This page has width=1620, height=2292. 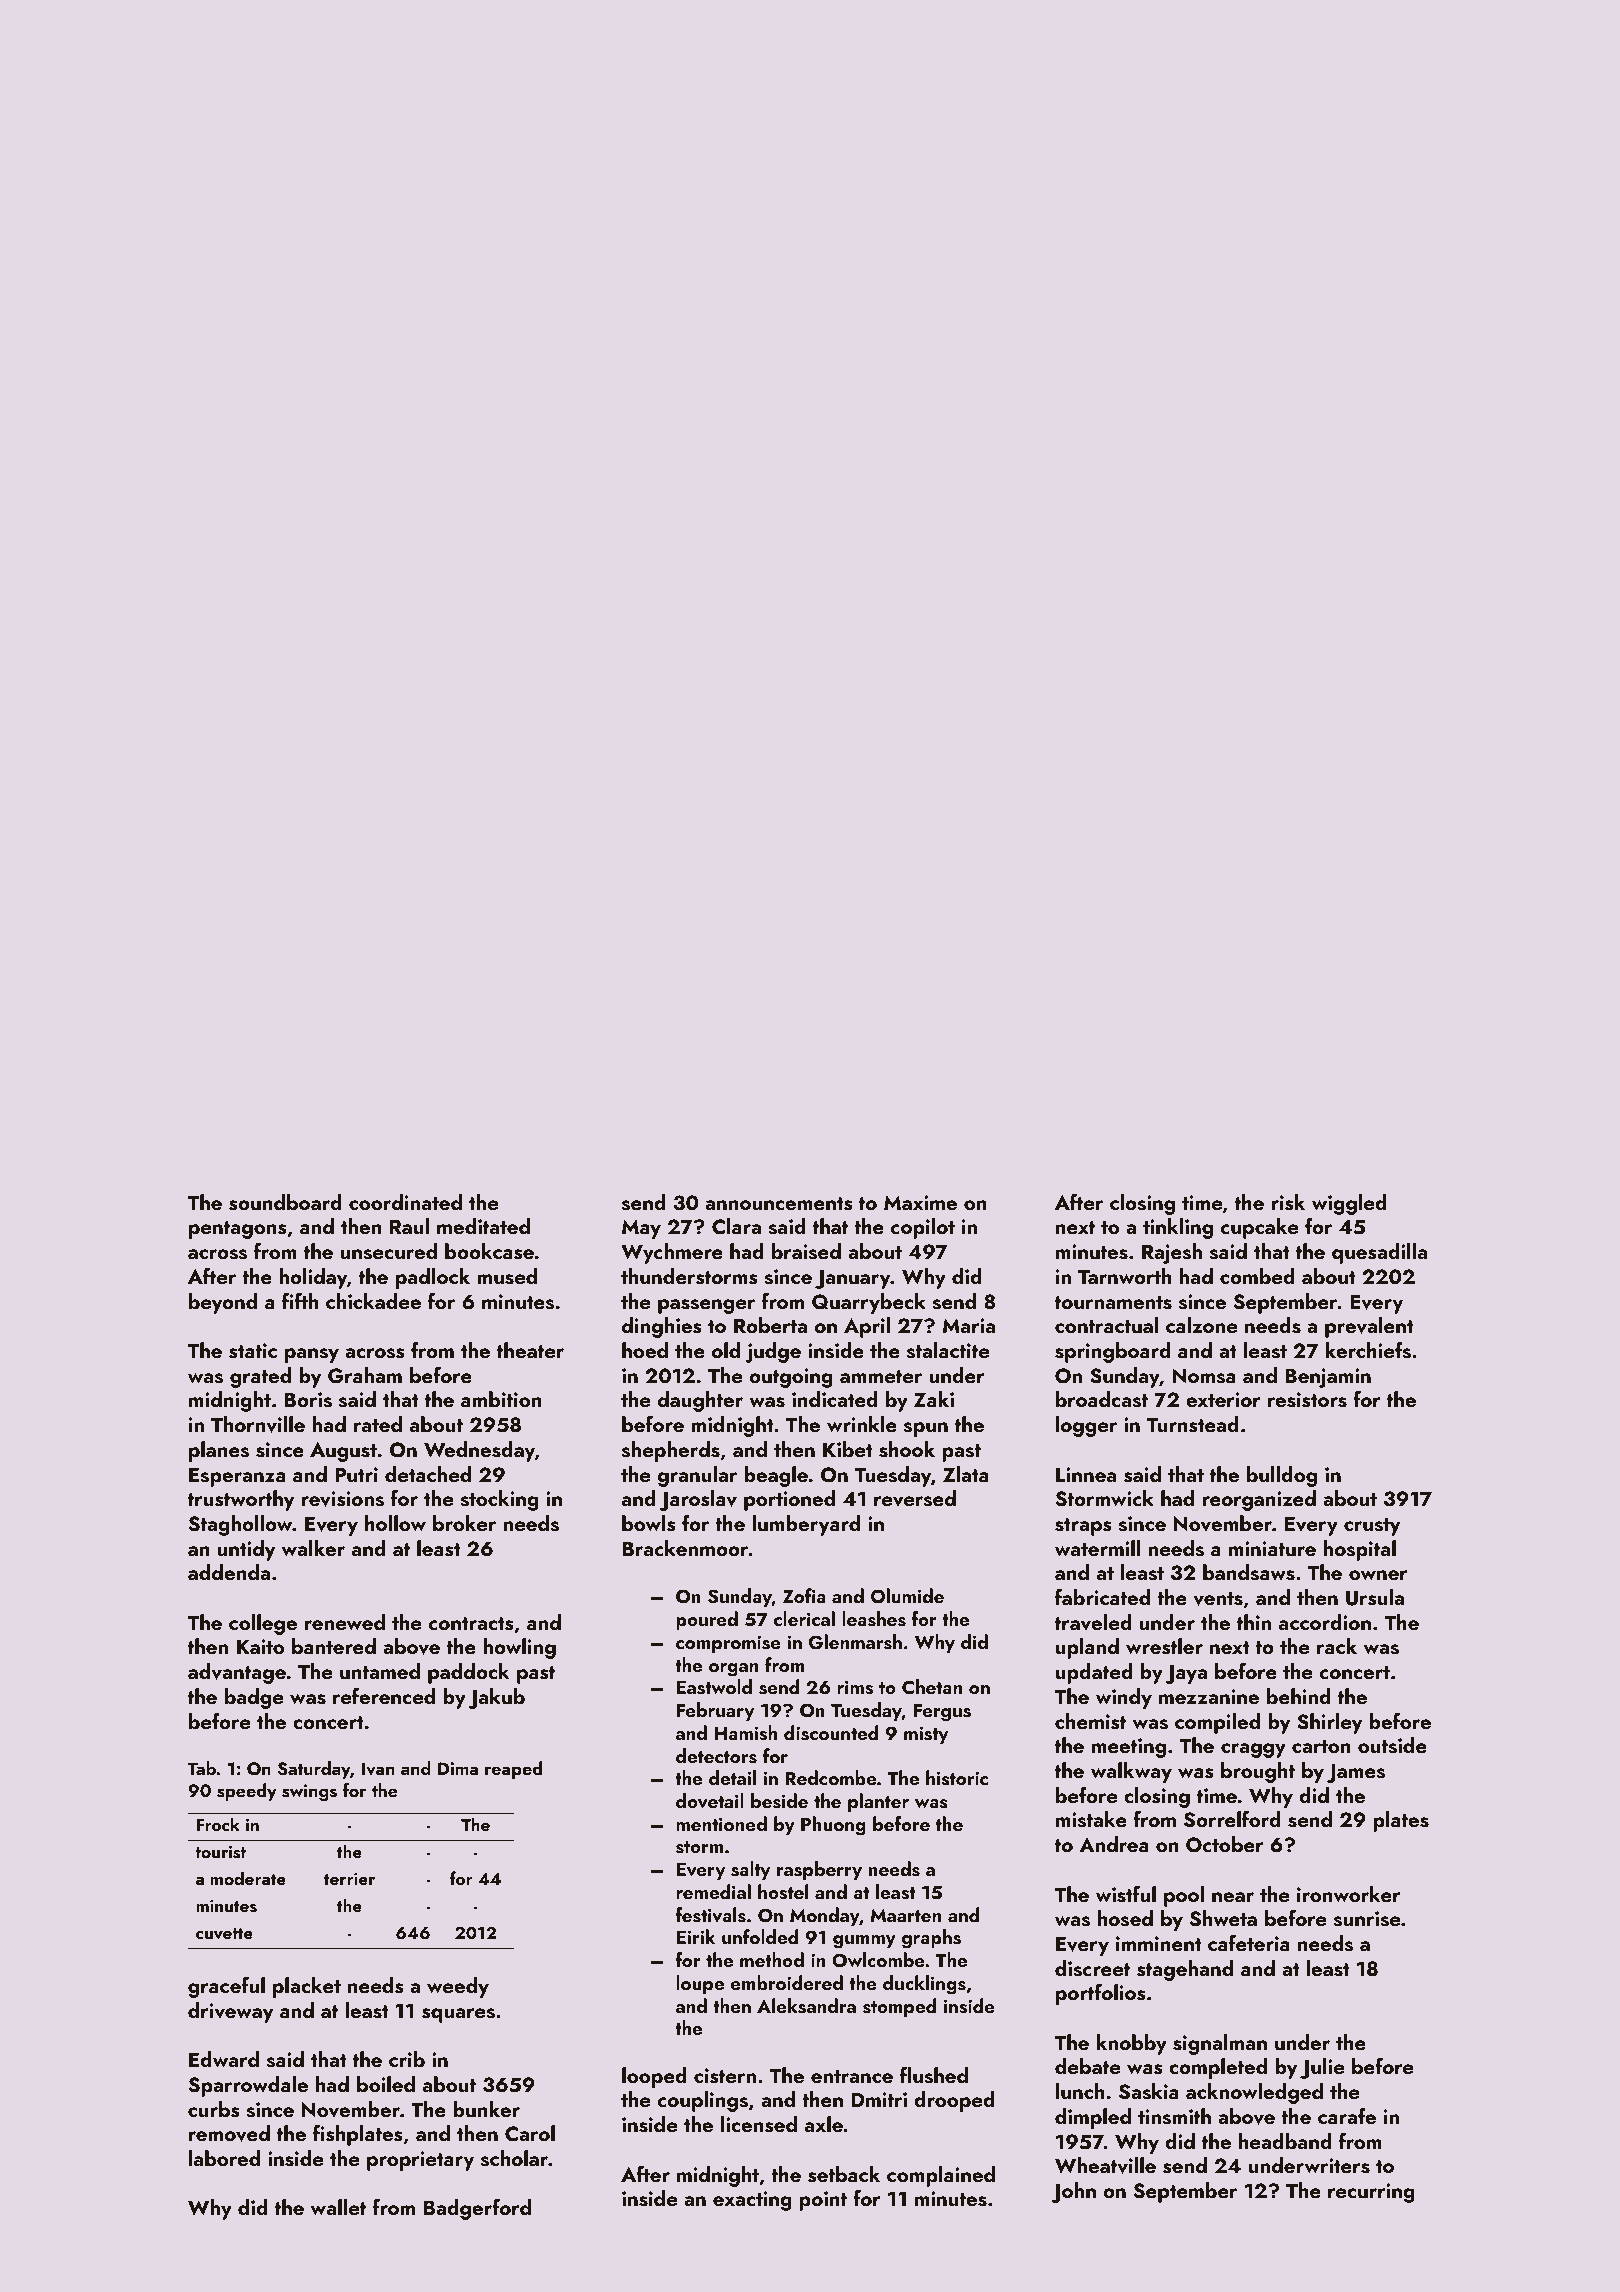 What do you see at coordinates (1129, 1748) in the page?
I see `meeting` at bounding box center [1129, 1748].
